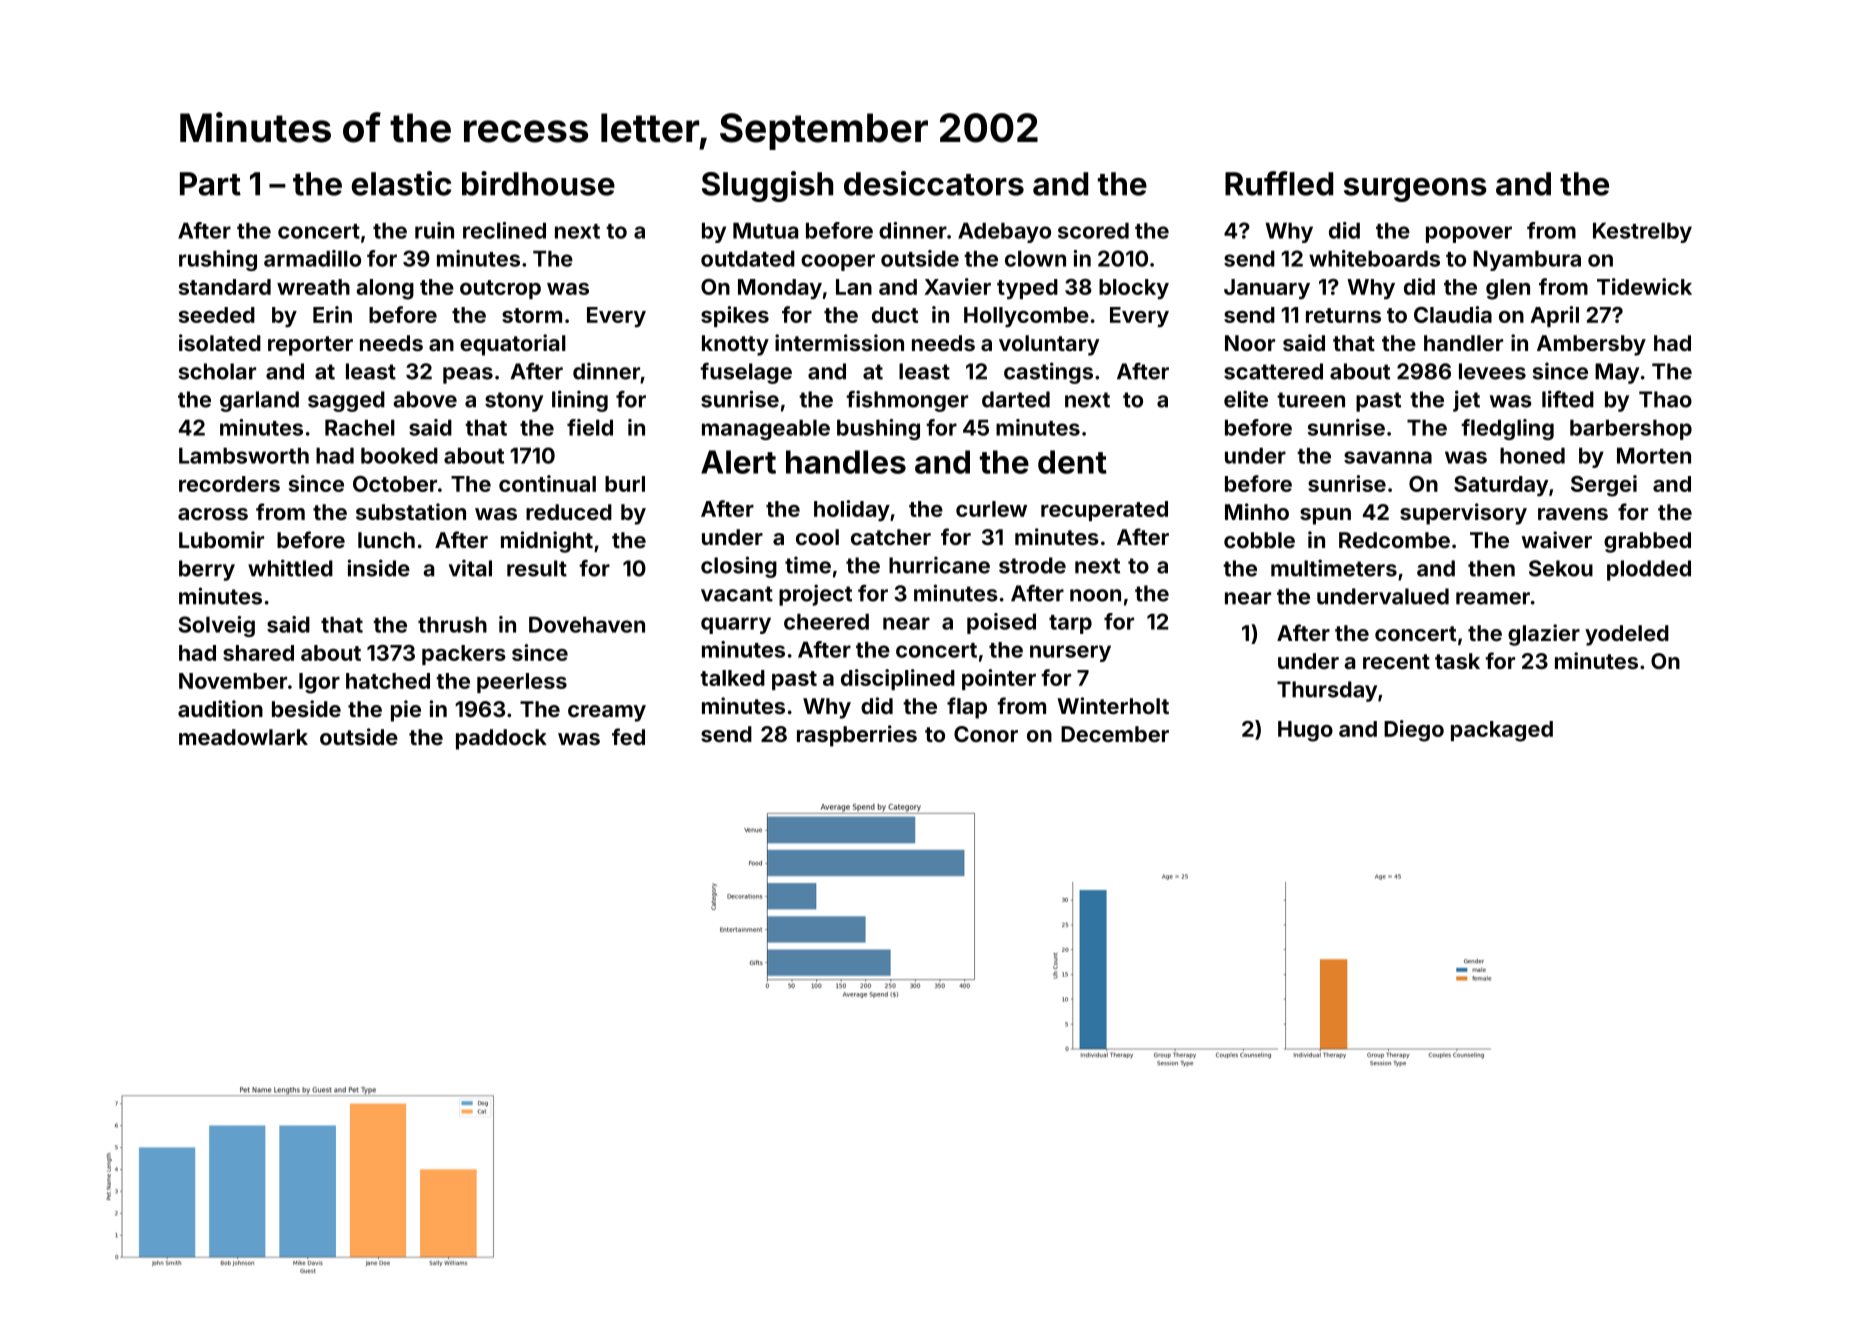  Describe the element at coordinates (1415, 190) in the screenshot. I see `surgeons` at that location.
